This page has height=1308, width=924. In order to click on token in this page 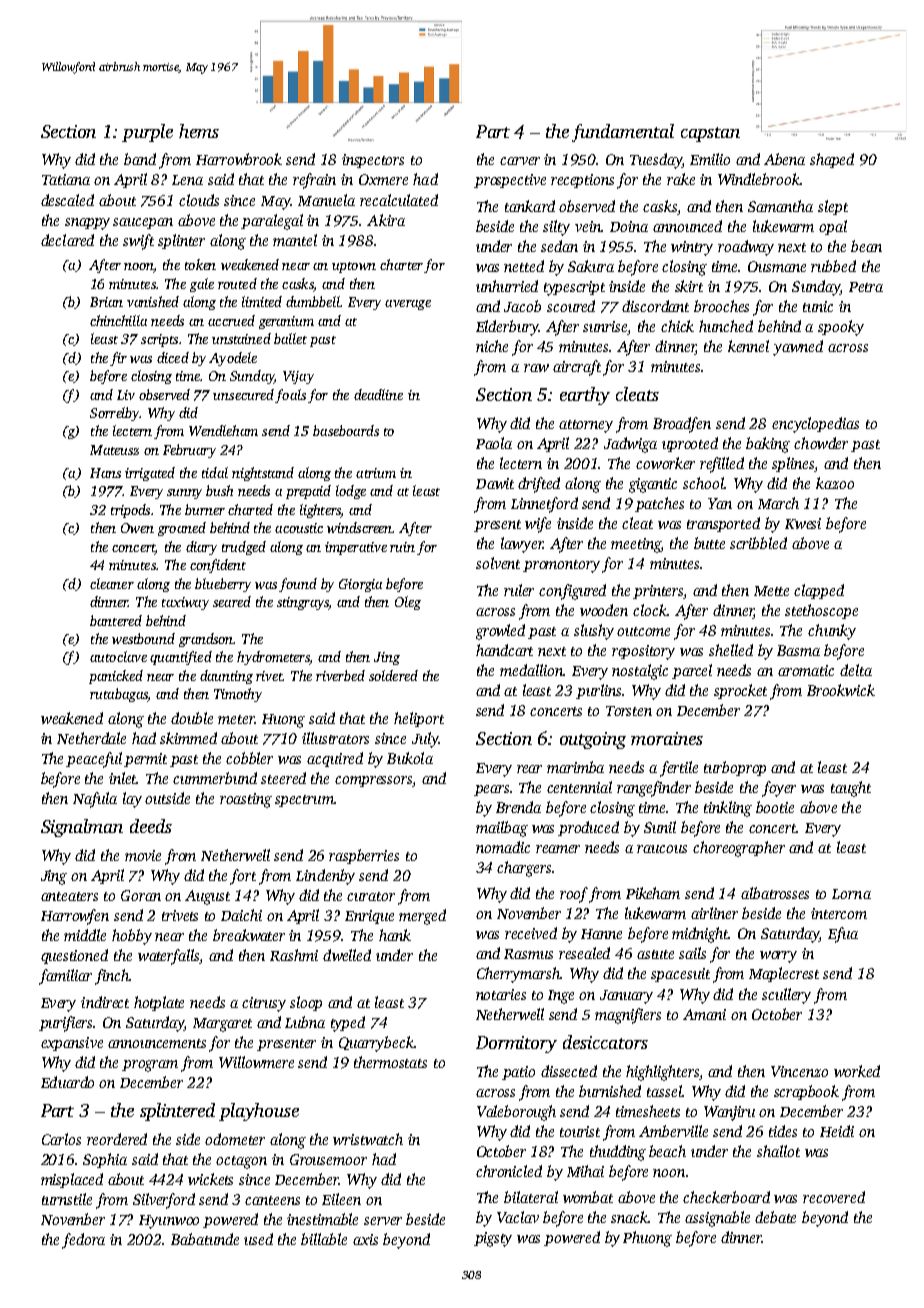, I will do `click(200, 264)`.
